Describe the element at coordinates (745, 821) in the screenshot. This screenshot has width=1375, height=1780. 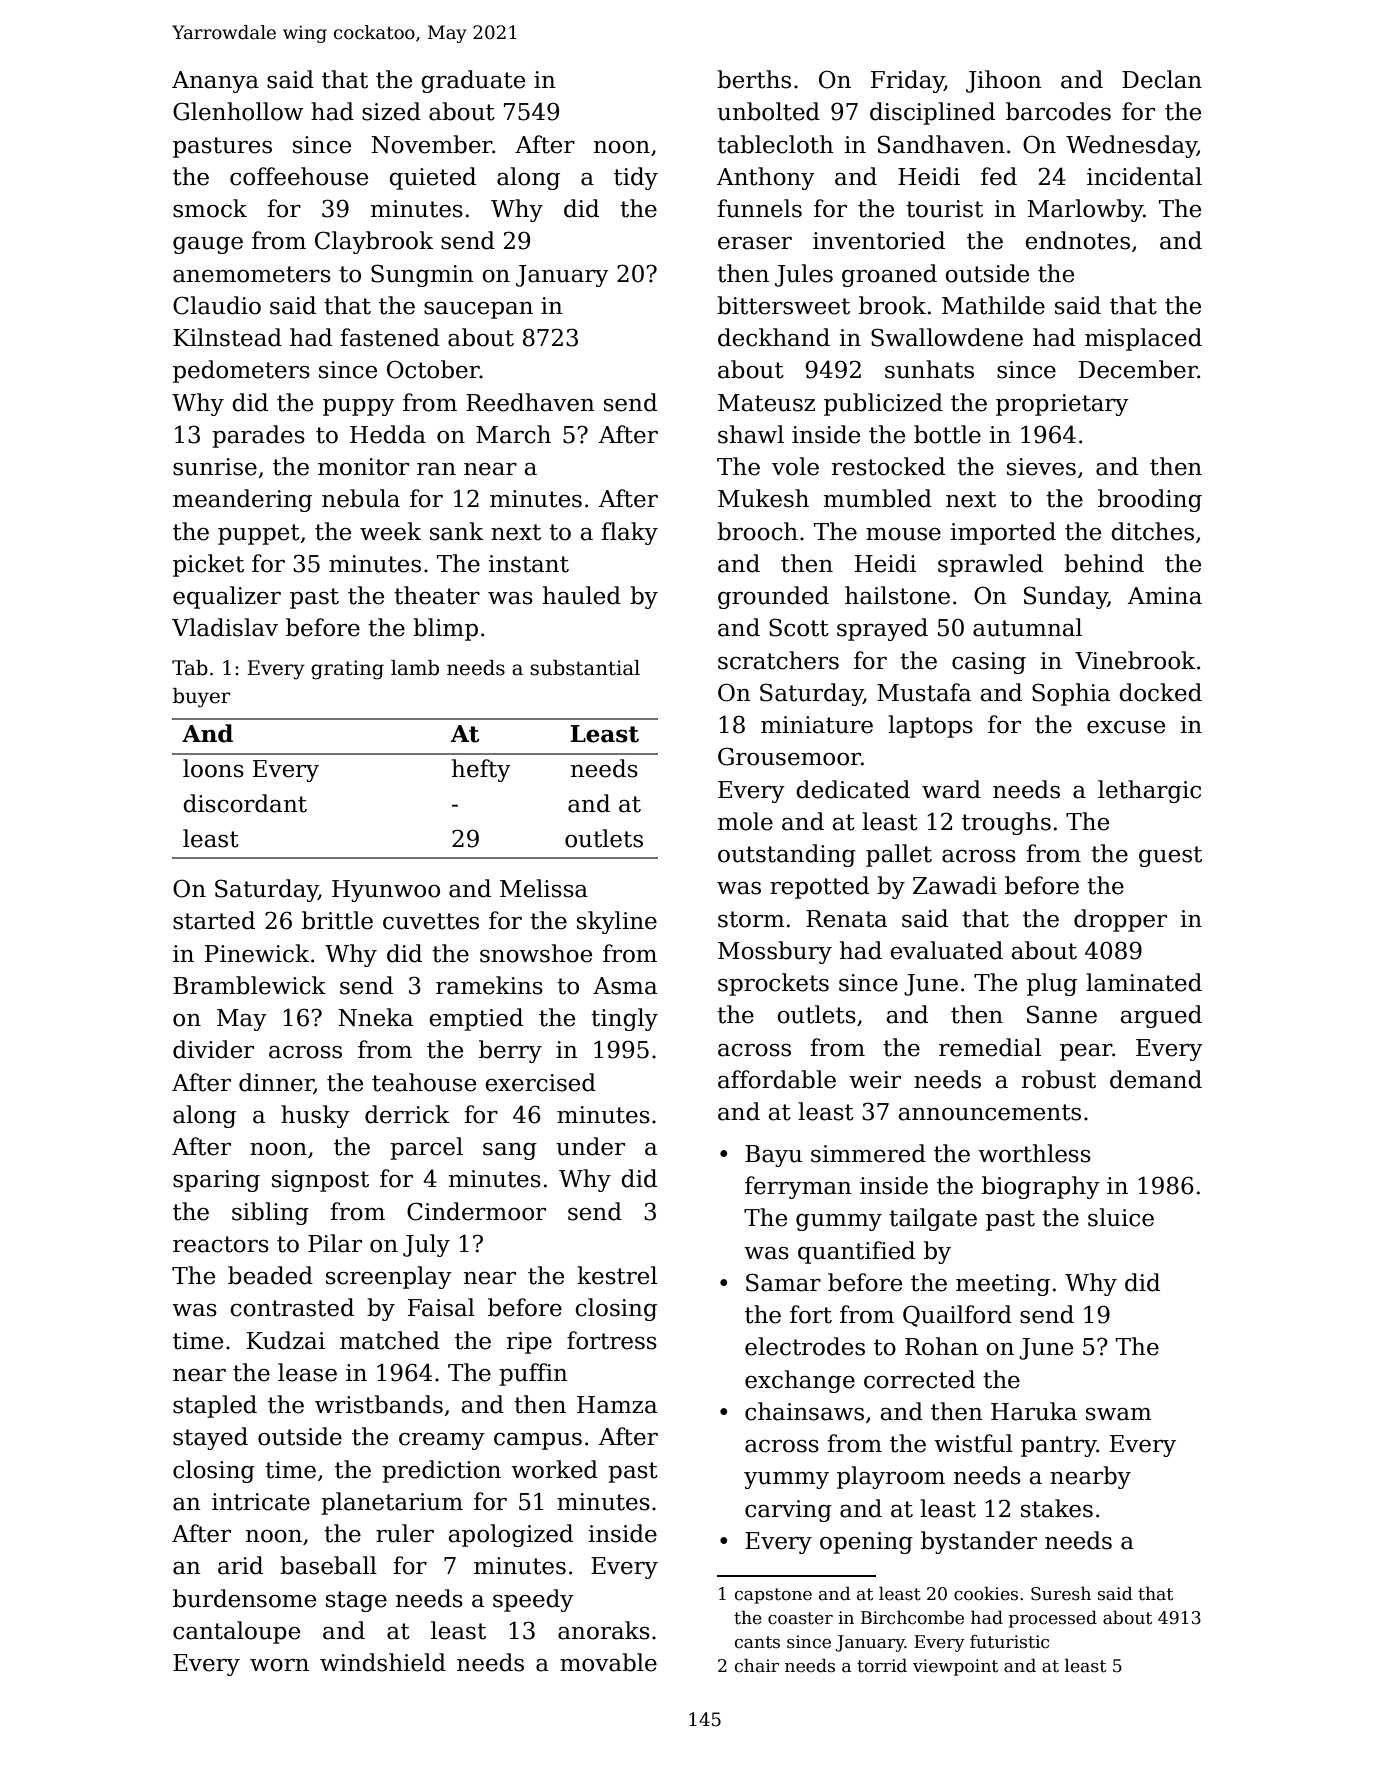
I see `mole` at that location.
